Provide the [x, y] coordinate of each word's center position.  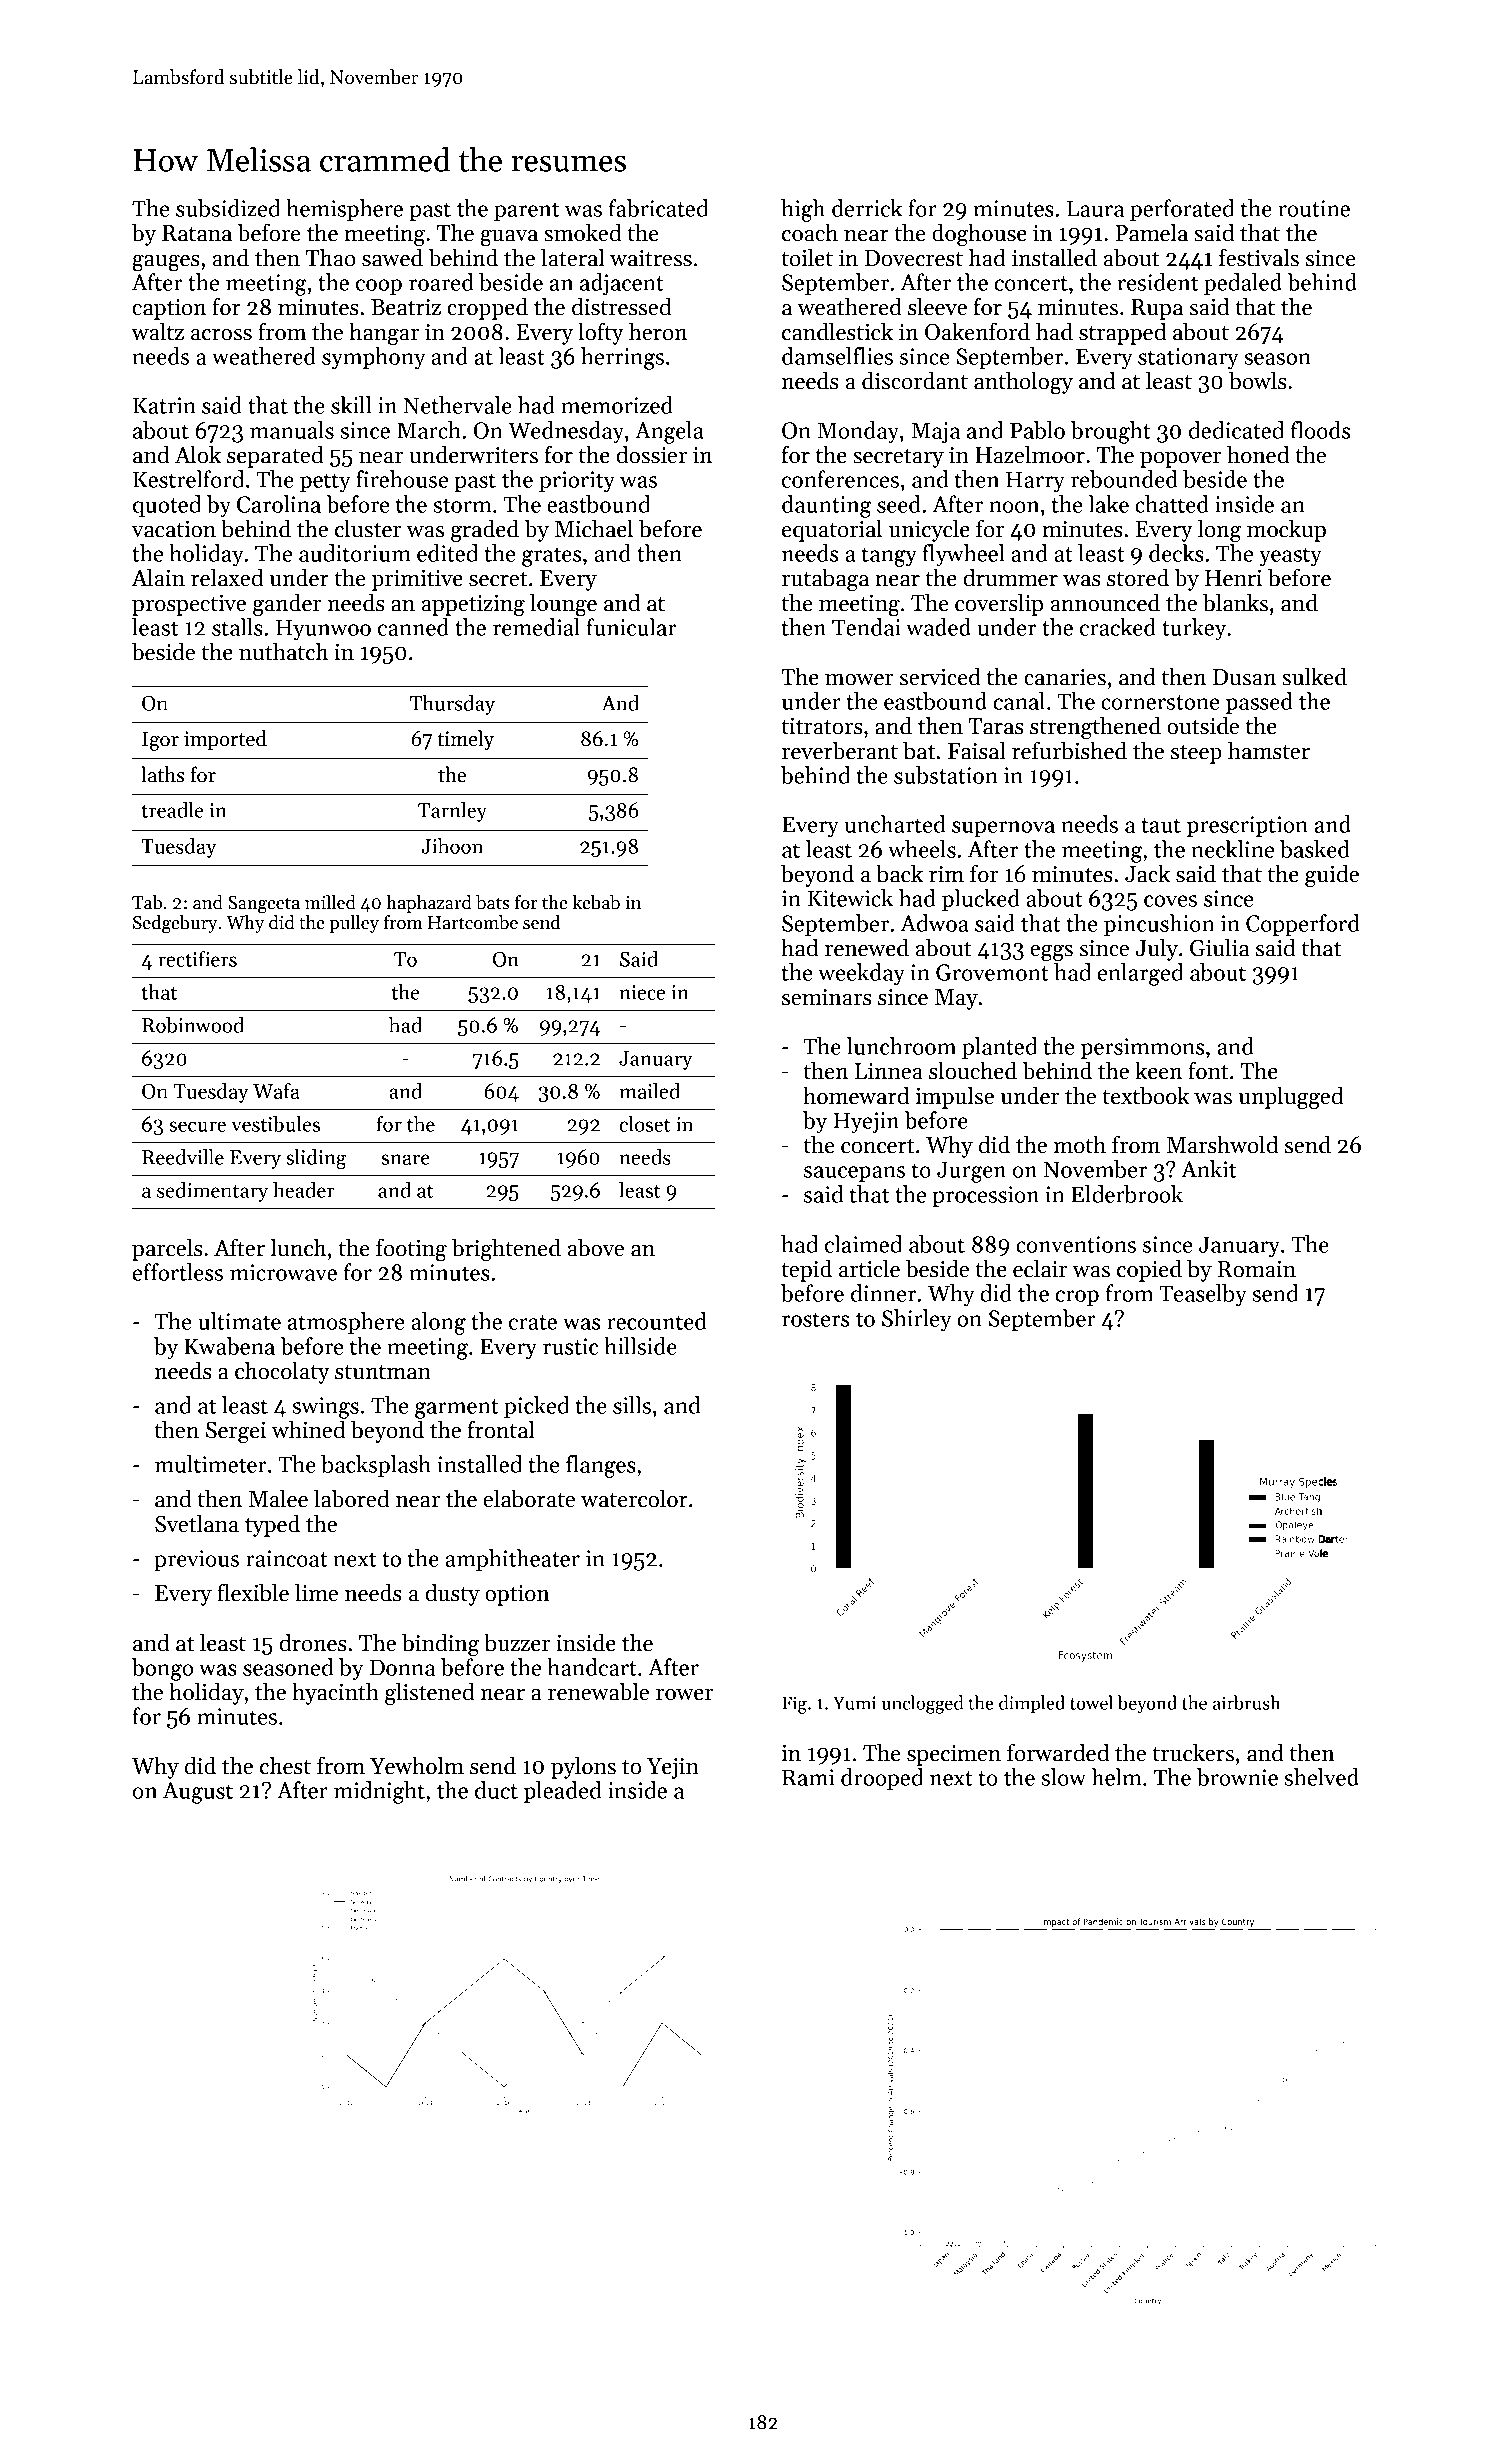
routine [1314, 208]
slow [1064, 1777]
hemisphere [344, 210]
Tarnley [452, 812]
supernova [1003, 829]
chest [285, 1765]
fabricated [658, 208]
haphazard [429, 904]
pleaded [563, 1792]
